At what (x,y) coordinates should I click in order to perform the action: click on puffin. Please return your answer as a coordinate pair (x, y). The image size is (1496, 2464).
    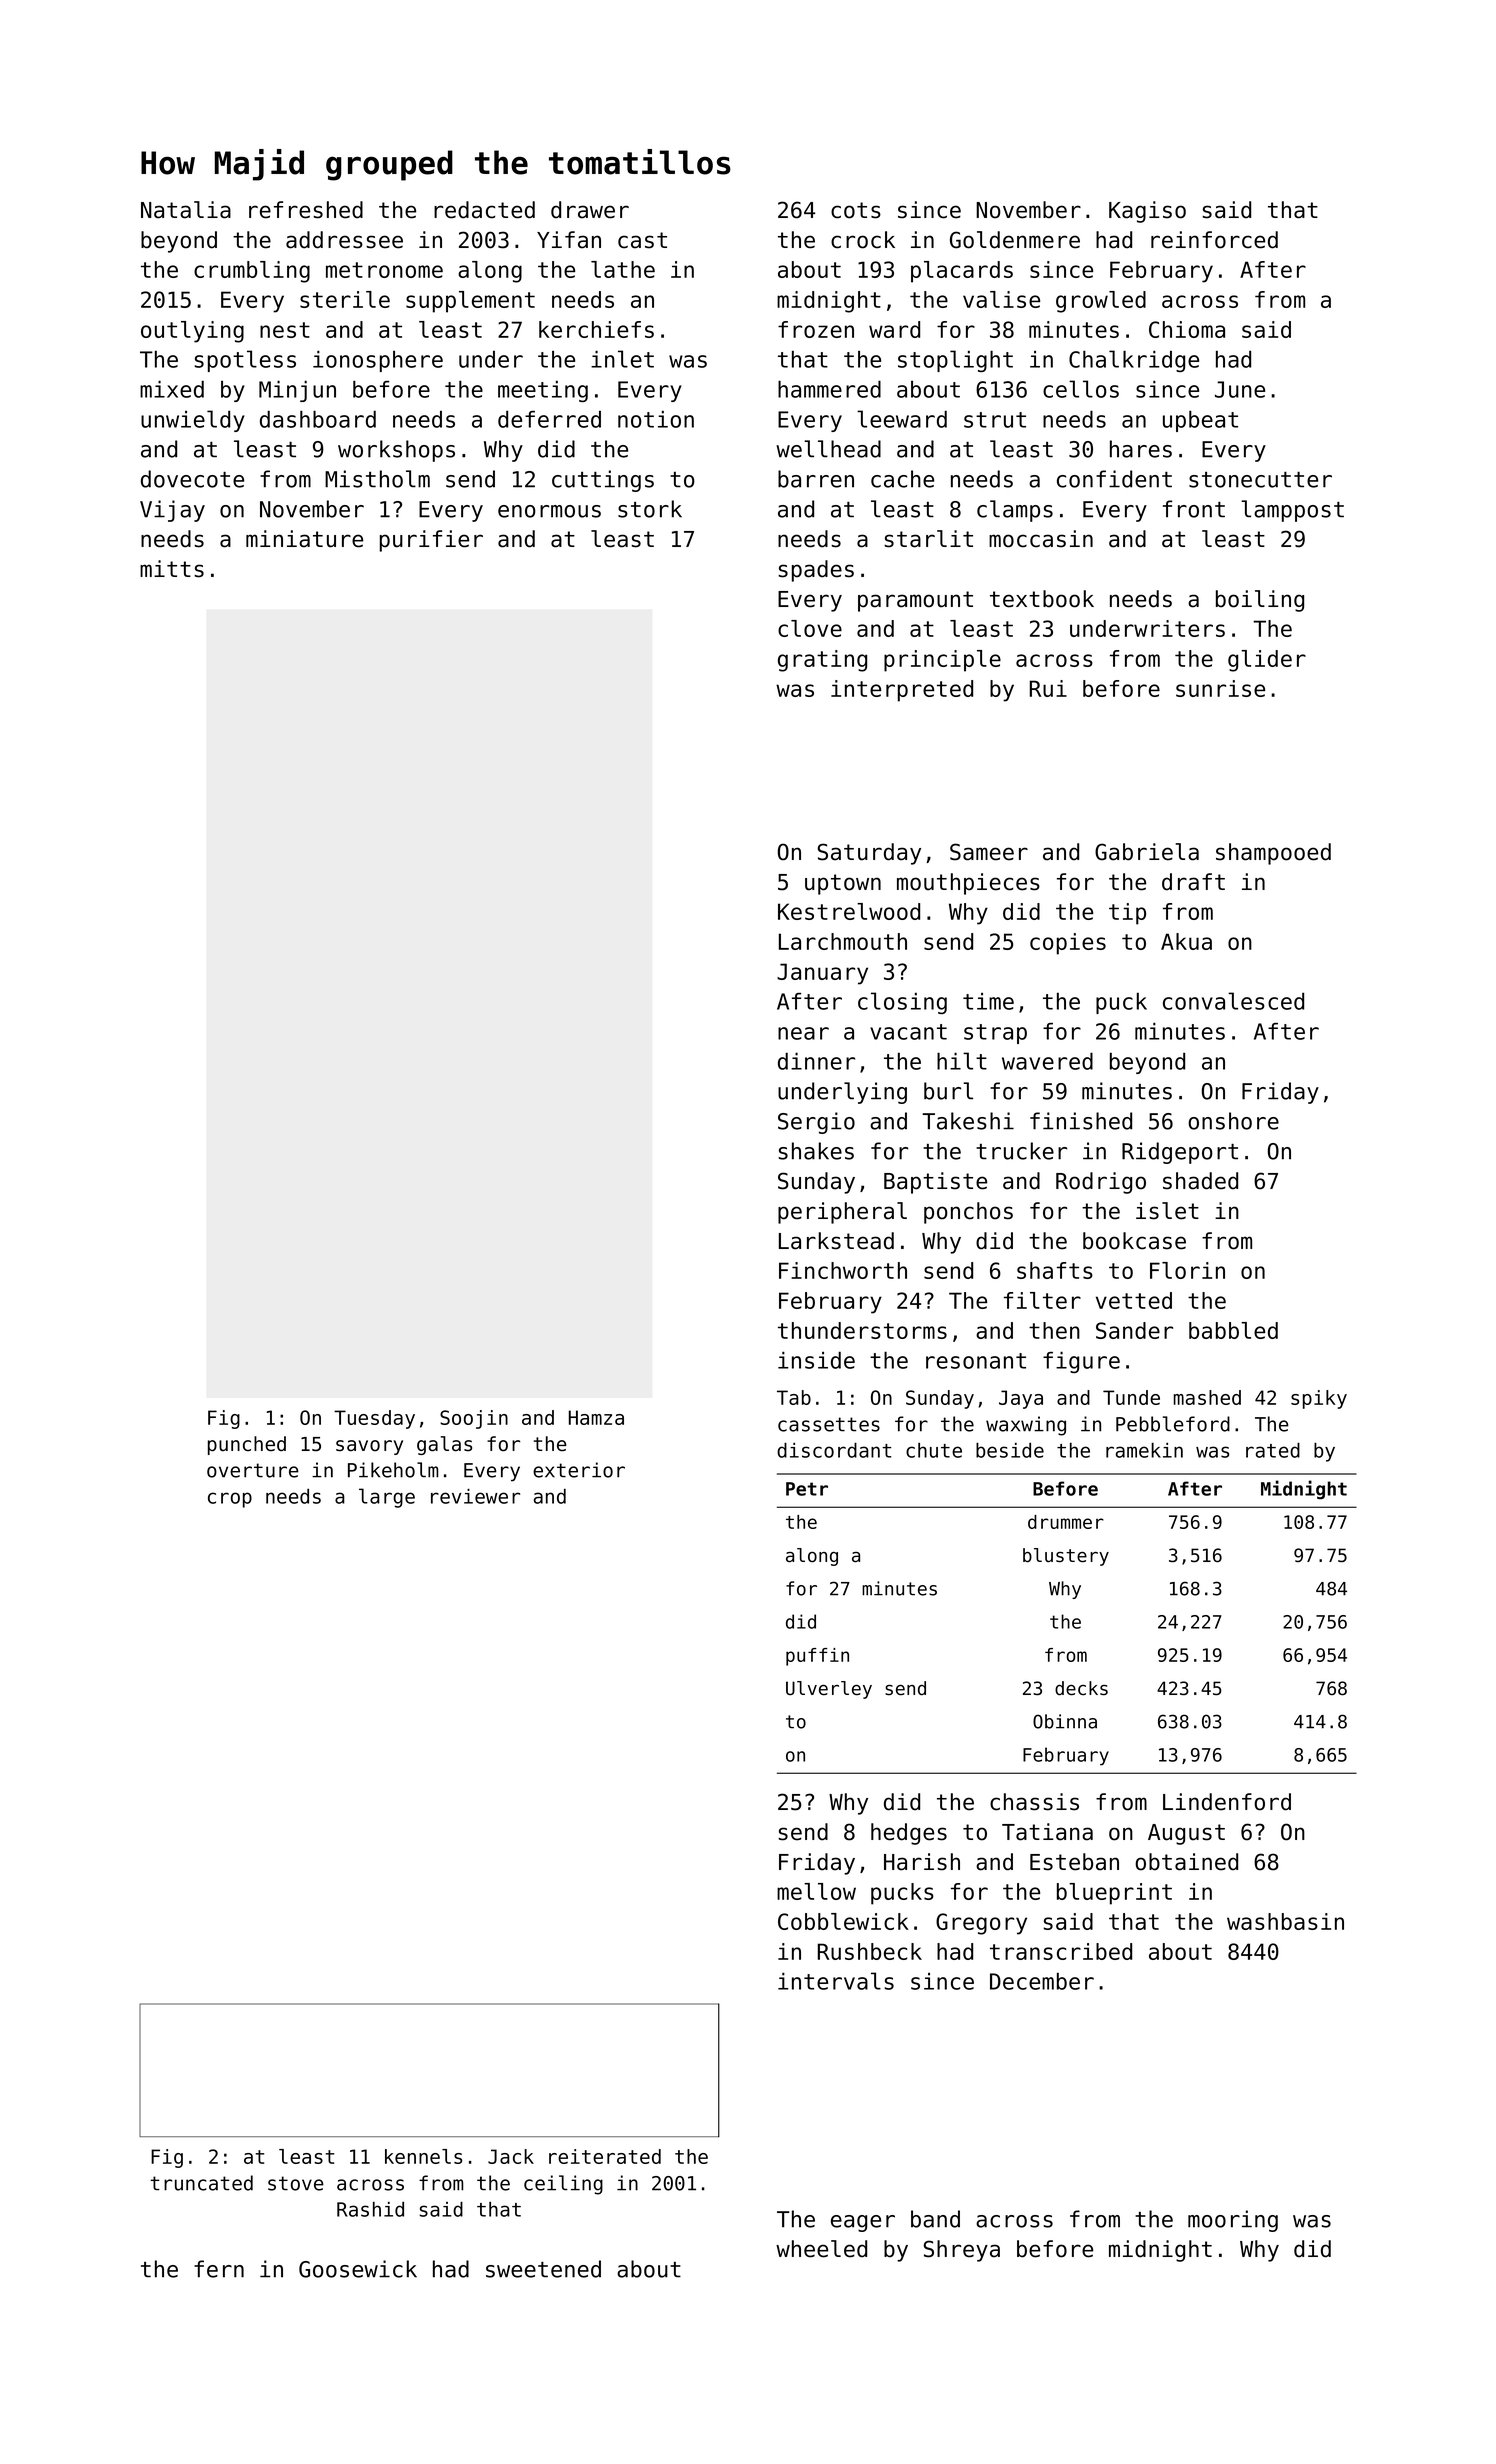
    Looking at the image, I should click on (817, 1657).
